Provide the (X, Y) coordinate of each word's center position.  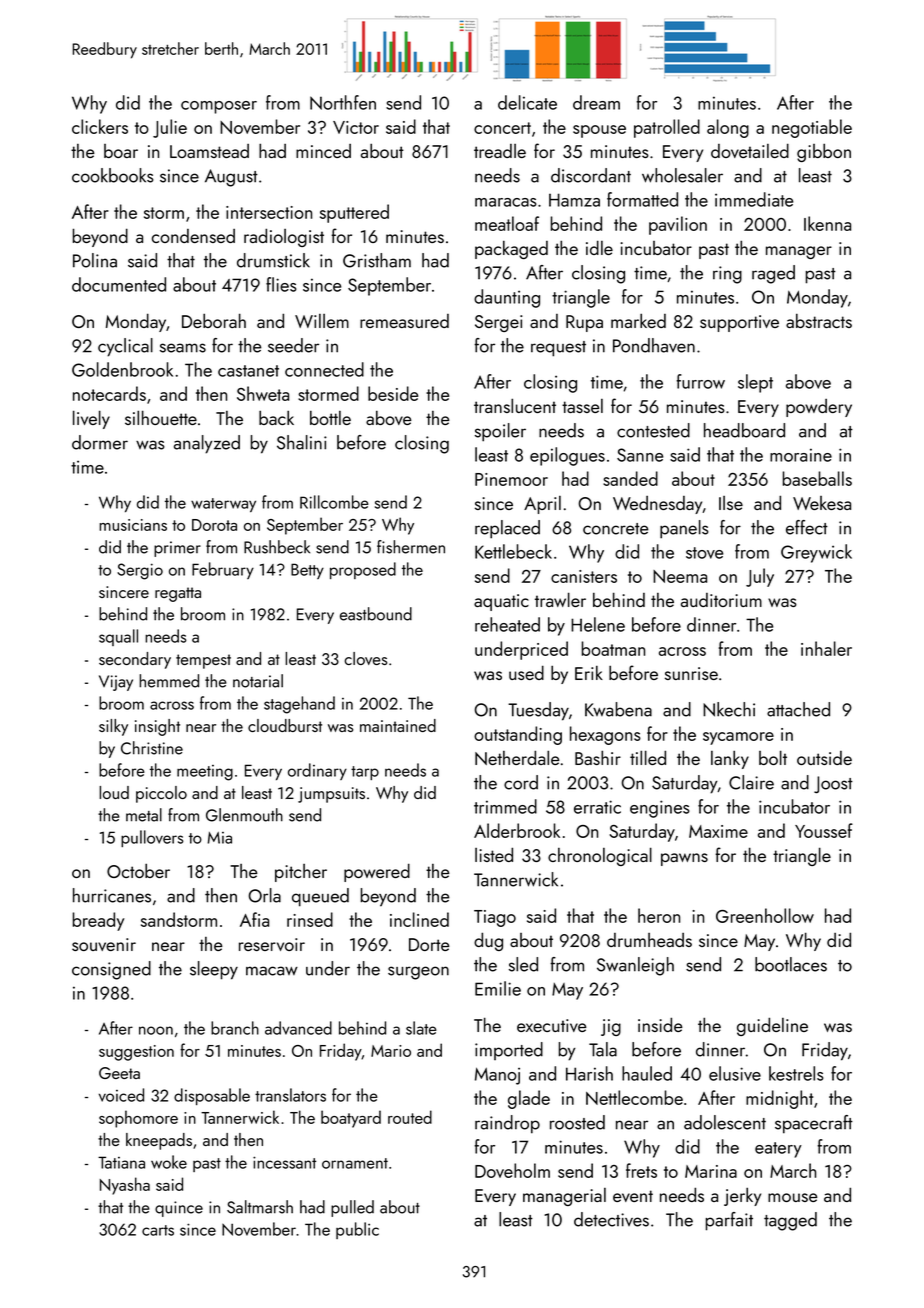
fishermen (411, 547)
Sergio (140, 571)
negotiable (812, 128)
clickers (100, 126)
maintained (398, 725)
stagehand (299, 705)
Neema (680, 576)
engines (660, 809)
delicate (527, 102)
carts (158, 1230)
